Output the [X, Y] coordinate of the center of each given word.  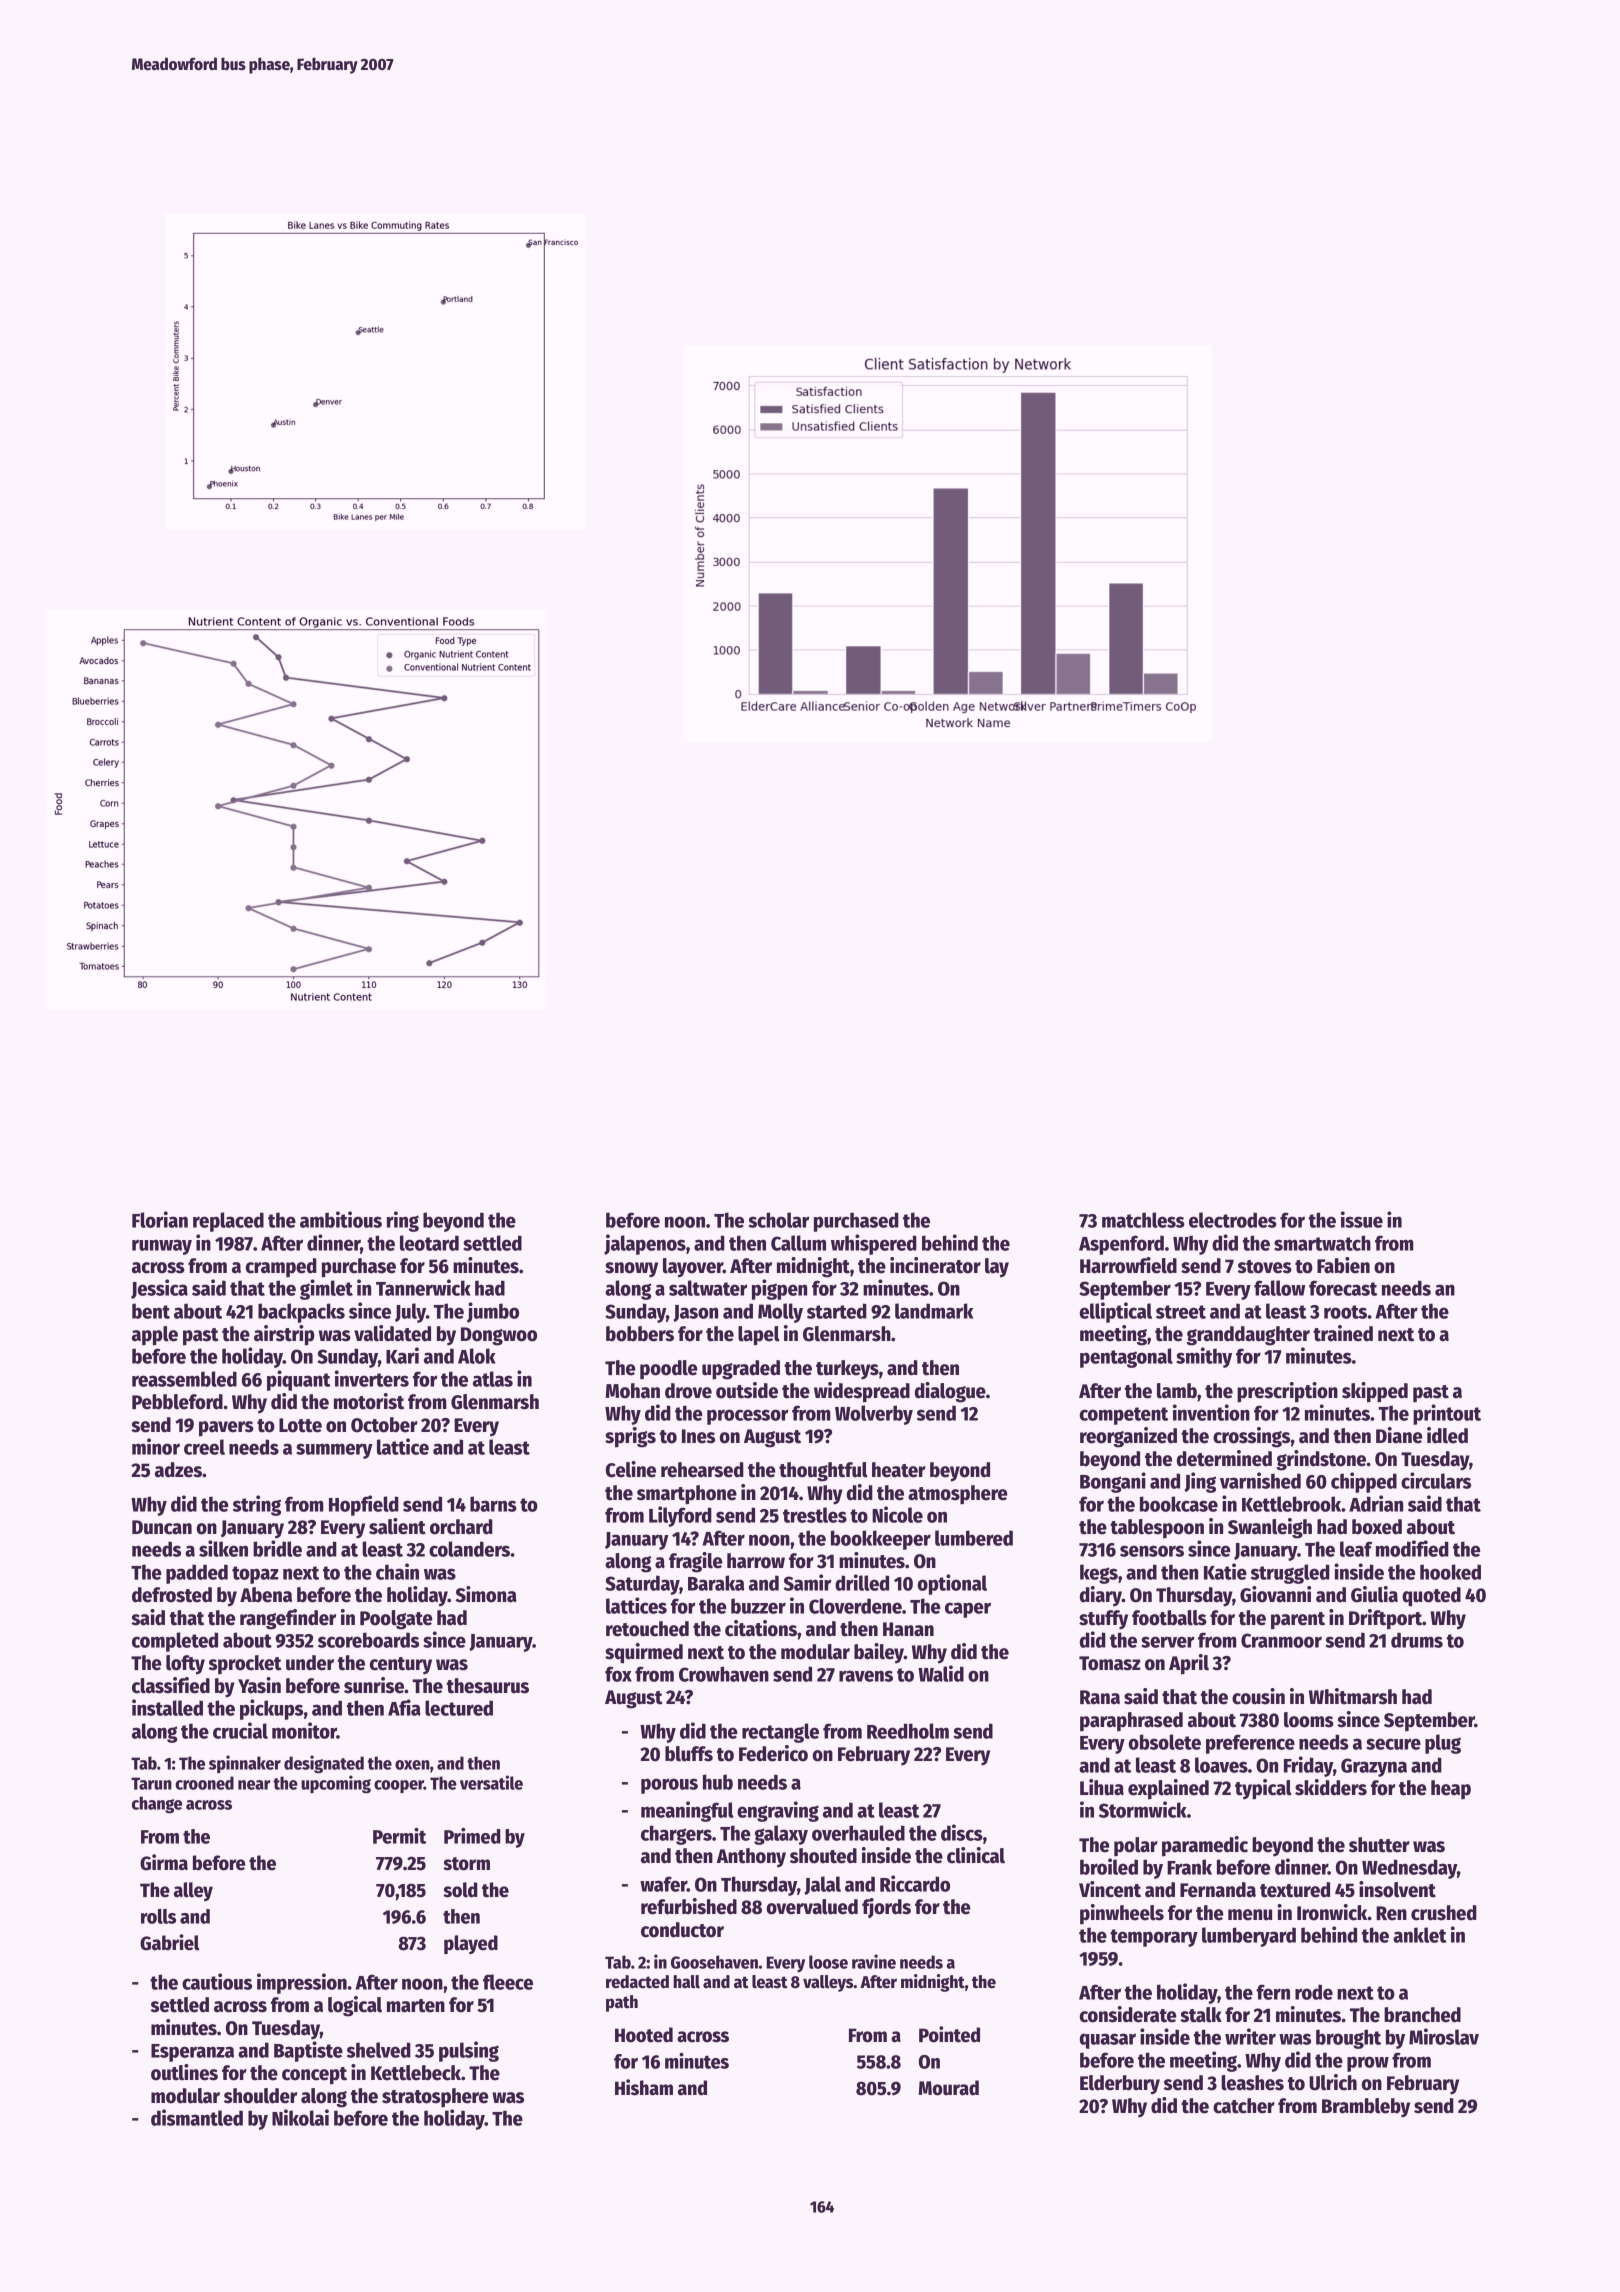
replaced [228, 1222]
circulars [1436, 1480]
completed [175, 1642]
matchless [1143, 1220]
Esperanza [192, 2053]
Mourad [949, 2088]
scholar [778, 1220]
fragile [696, 1562]
